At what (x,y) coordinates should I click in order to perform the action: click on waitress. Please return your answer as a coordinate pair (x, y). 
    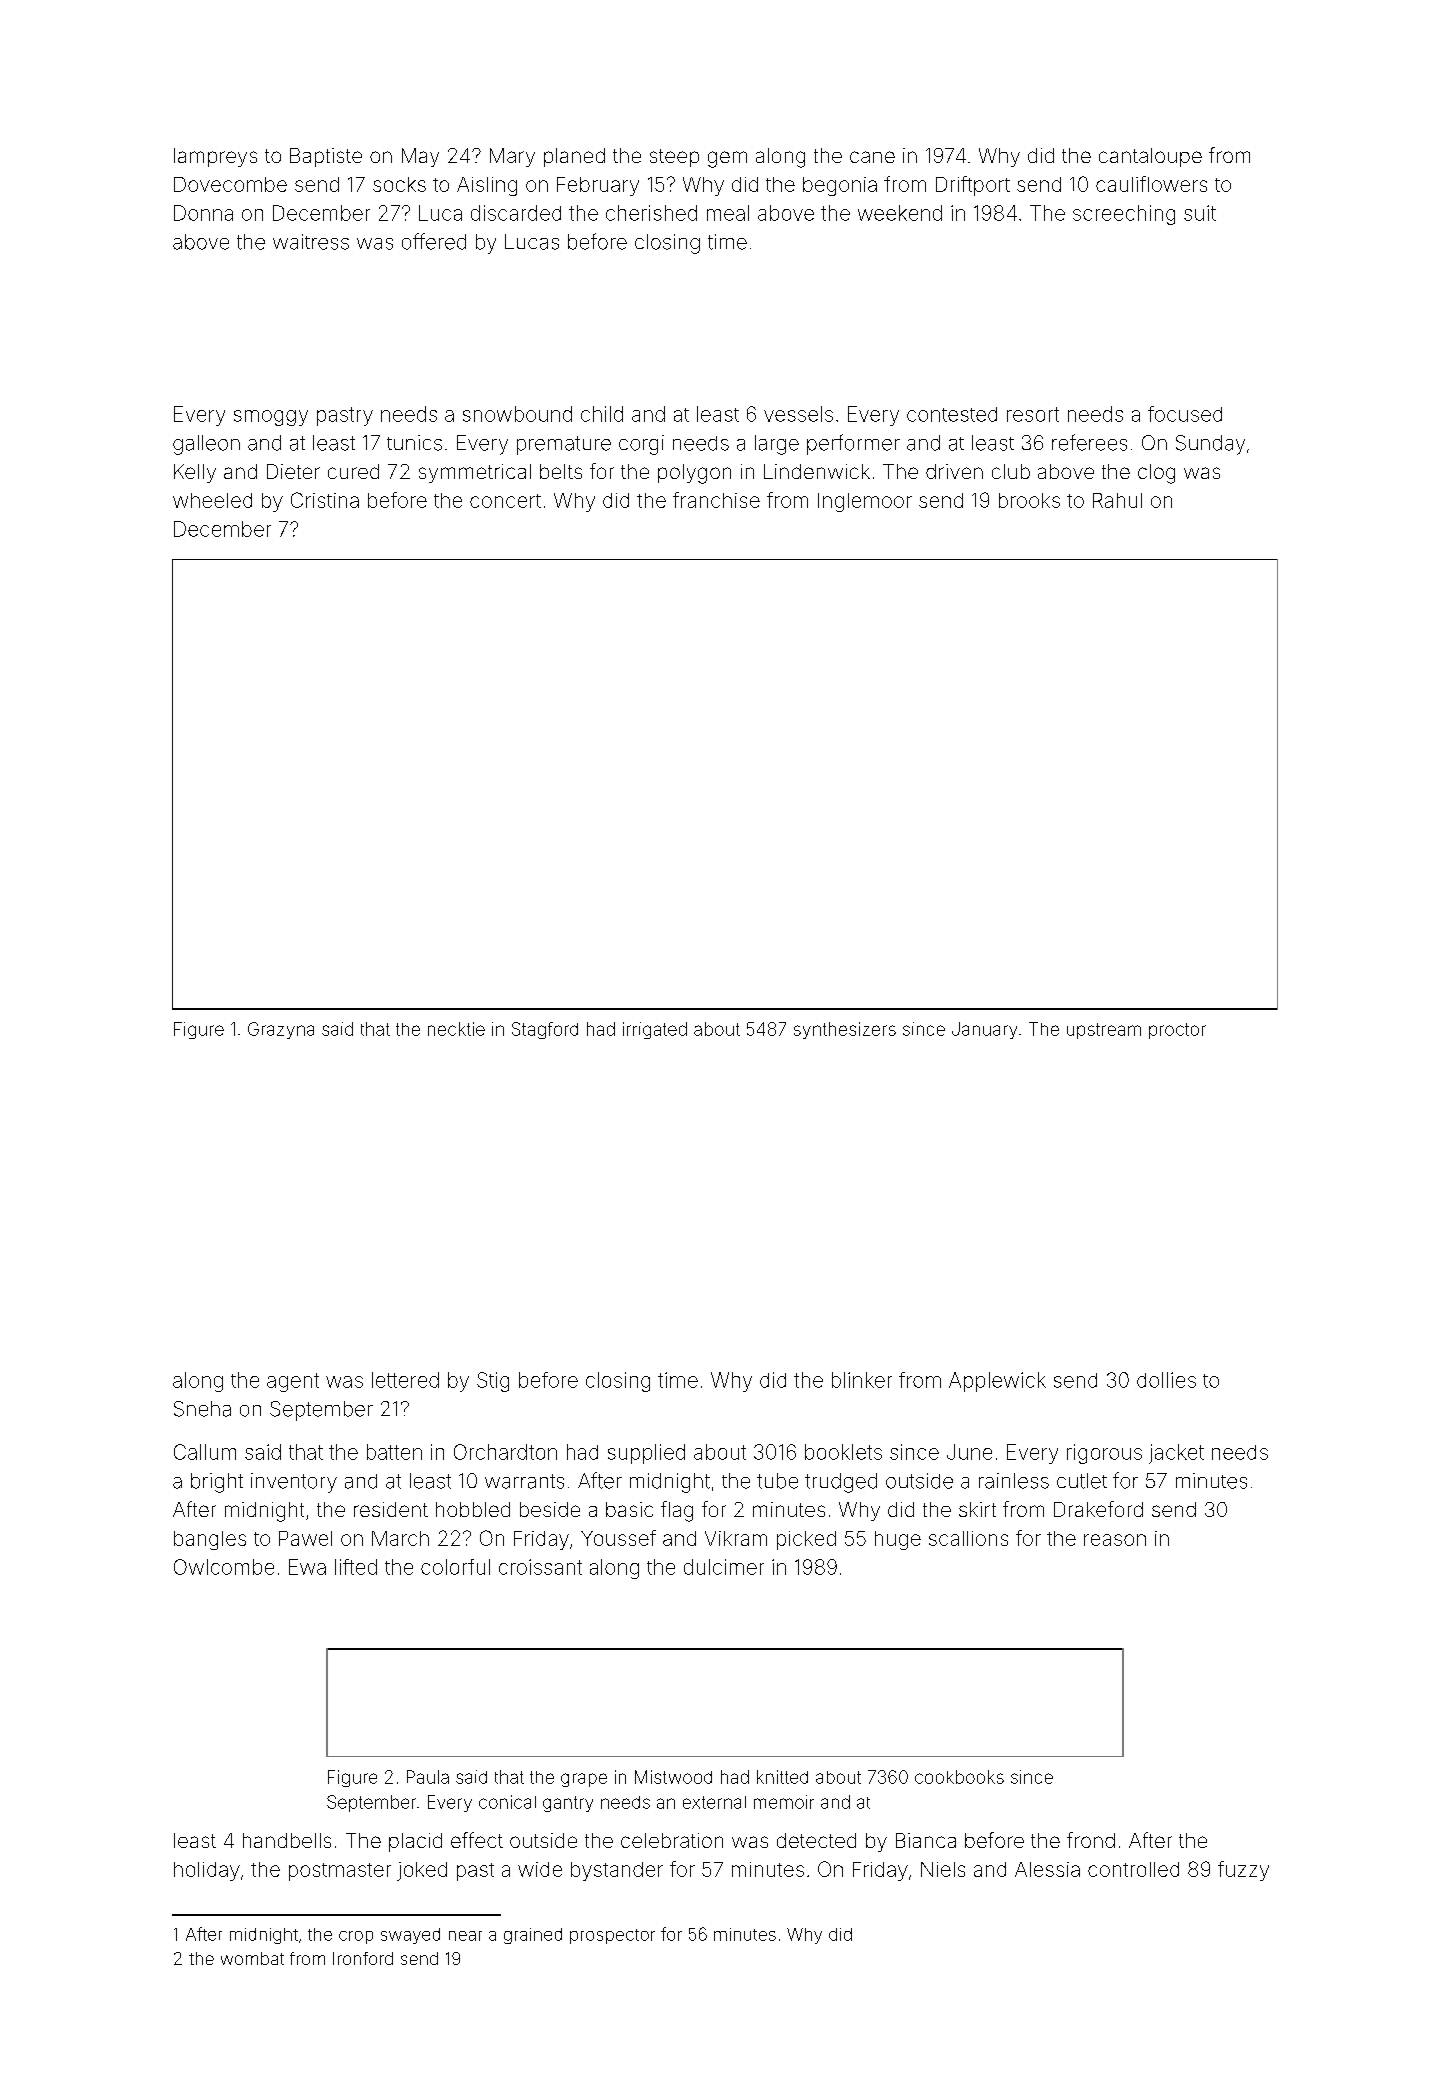
    Looking at the image, I should click on (311, 242).
